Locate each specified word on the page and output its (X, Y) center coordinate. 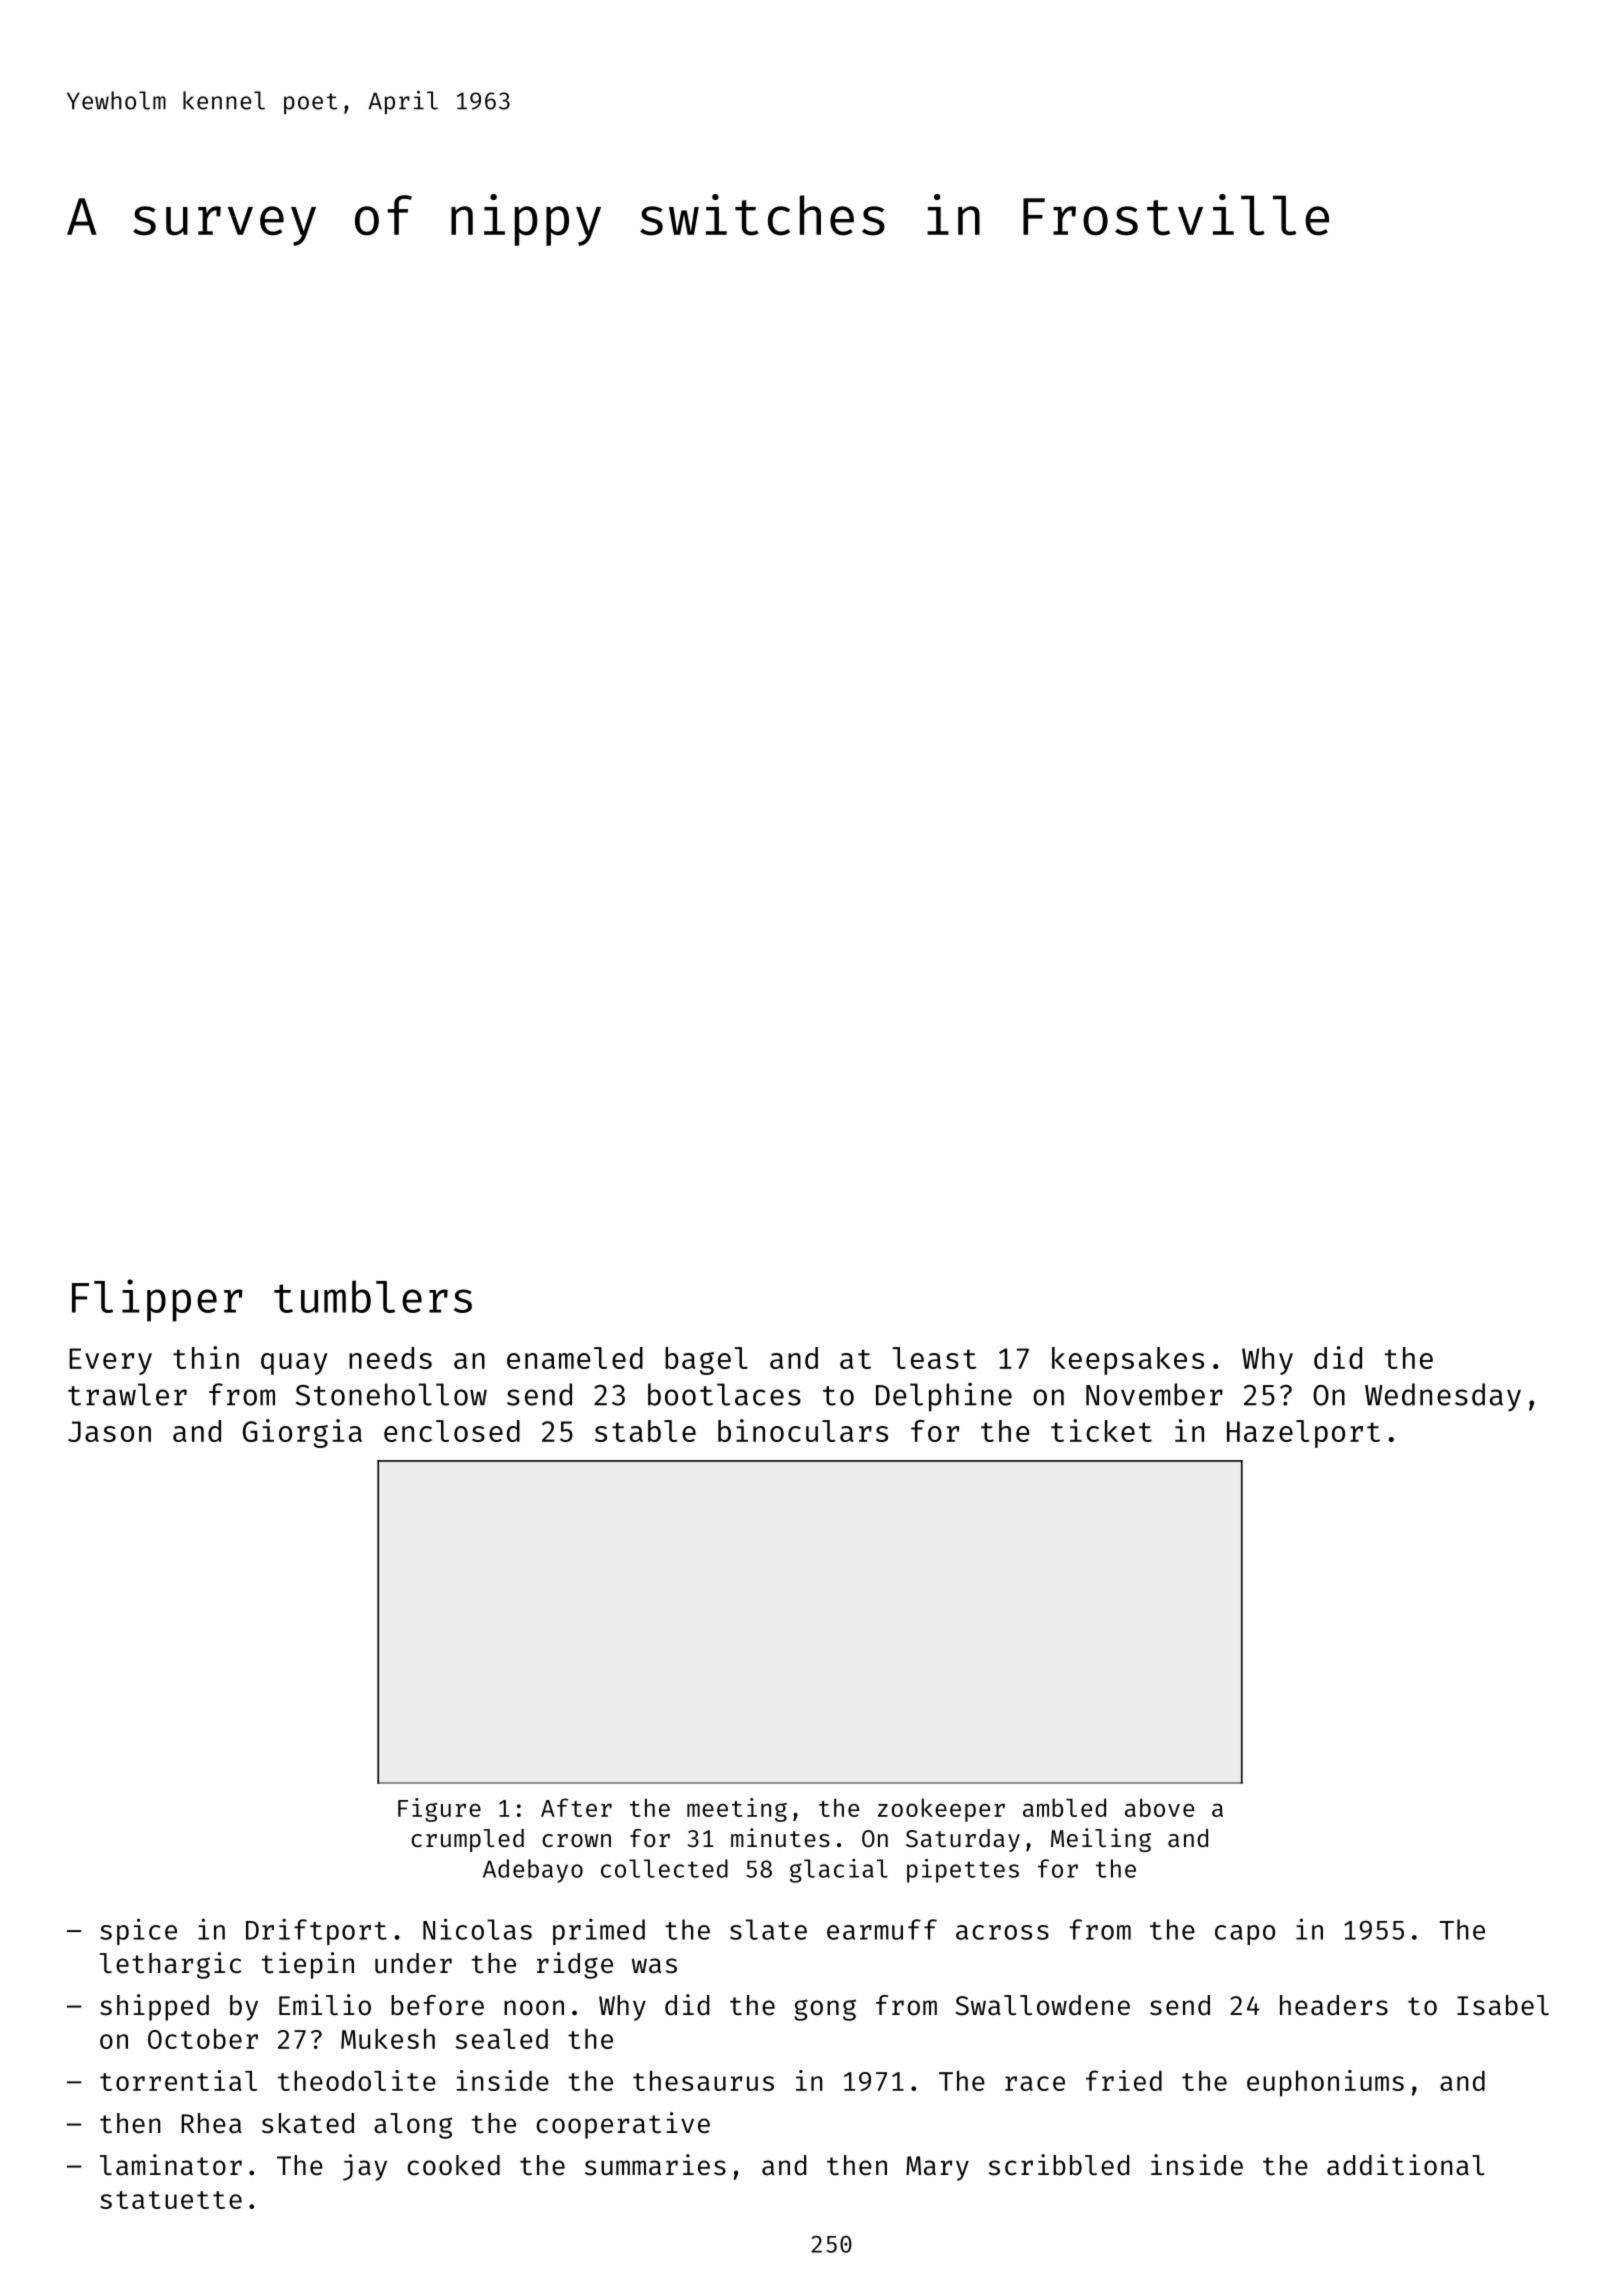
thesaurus (703, 2080)
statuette (171, 2200)
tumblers (373, 1296)
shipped (154, 2007)
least (934, 1358)
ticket (1101, 1430)
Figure (439, 1810)
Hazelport (1303, 1434)
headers (1334, 2005)
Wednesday (1443, 1397)
